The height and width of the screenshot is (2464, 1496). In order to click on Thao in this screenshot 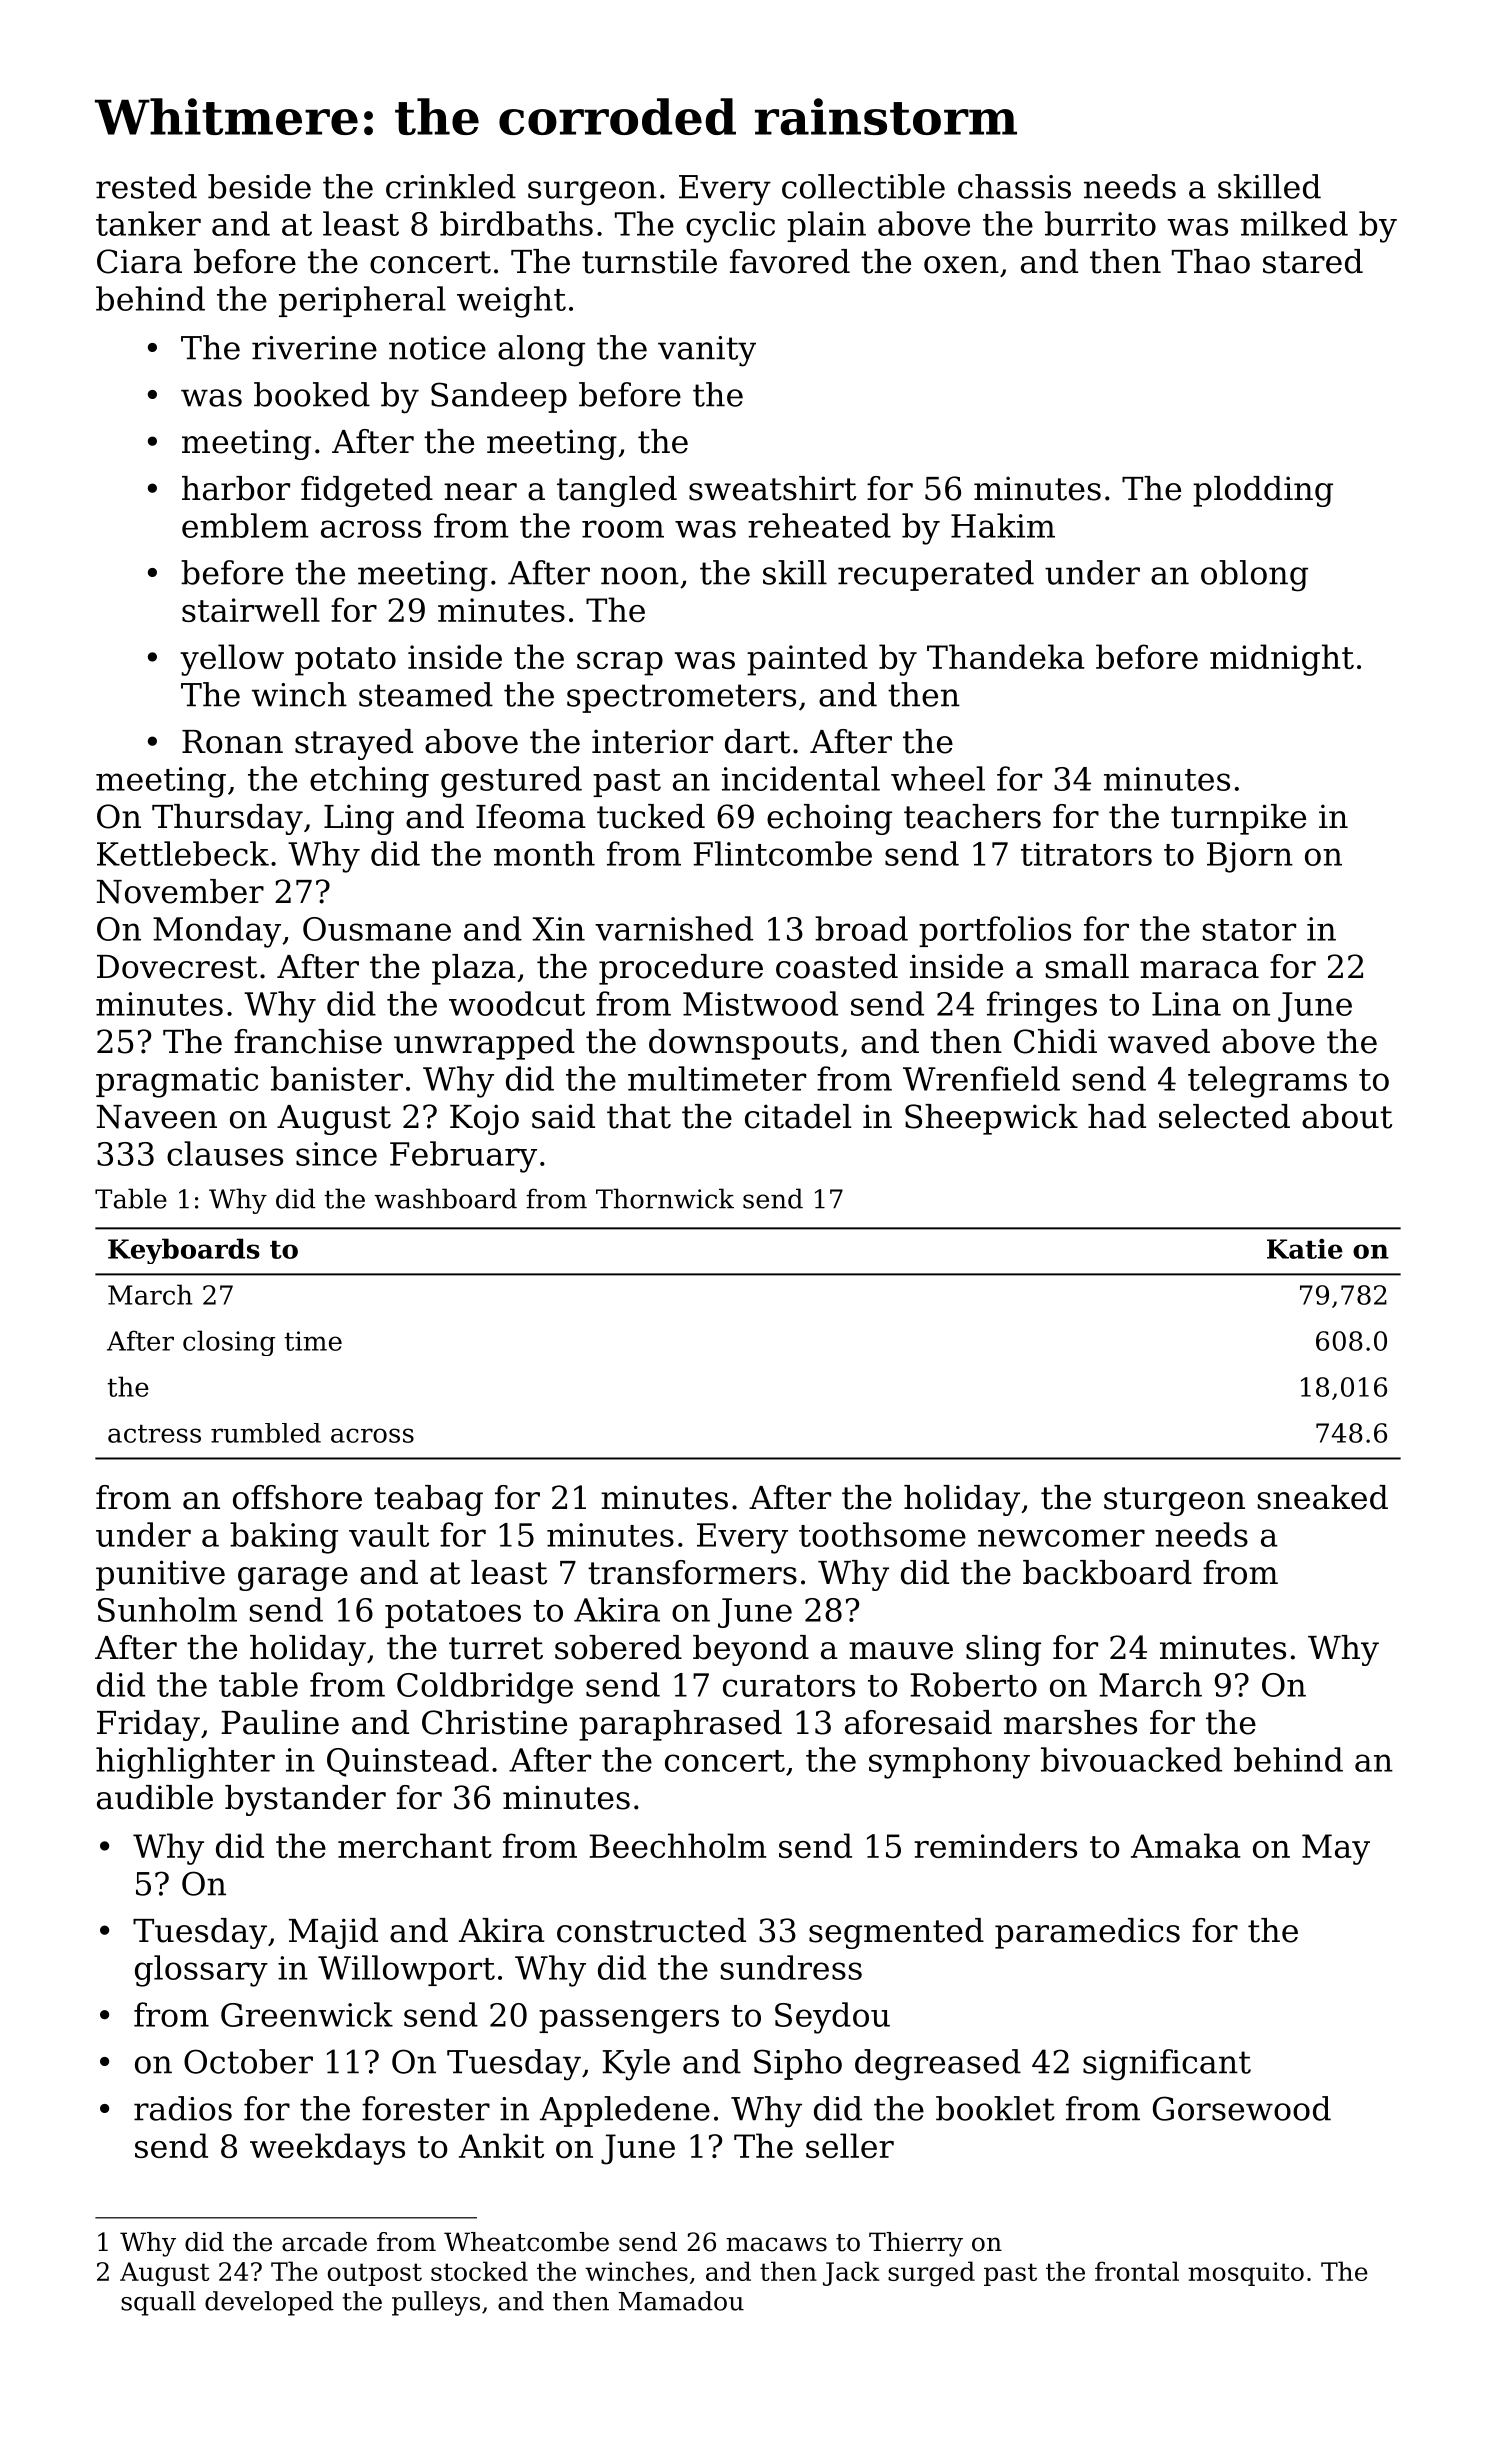, I will do `click(1211, 261)`.
